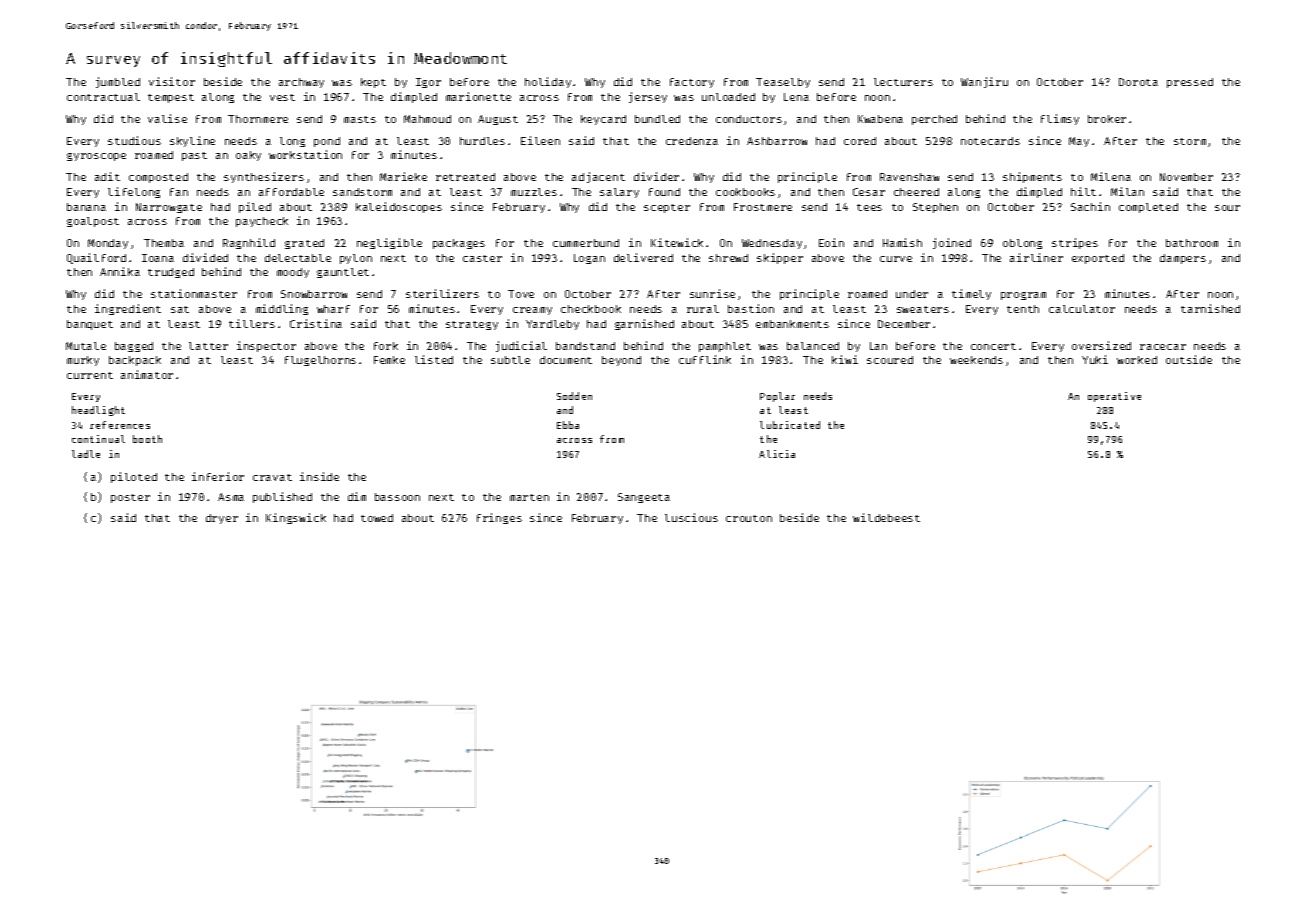  Describe the element at coordinates (1190, 83) in the screenshot. I see `pressed` at that location.
